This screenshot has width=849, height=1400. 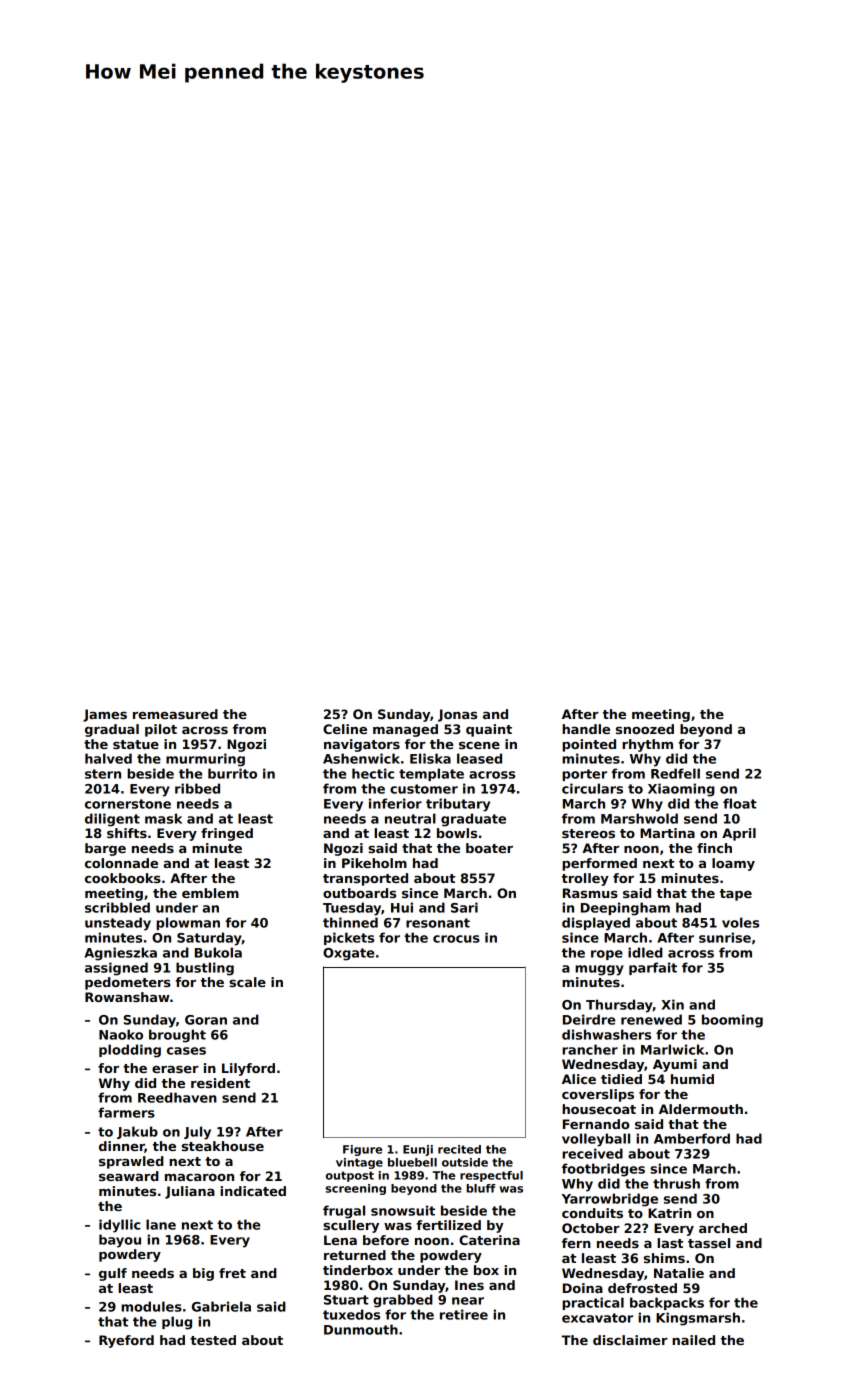 What do you see at coordinates (692, 1138) in the screenshot?
I see `Amberford` at bounding box center [692, 1138].
